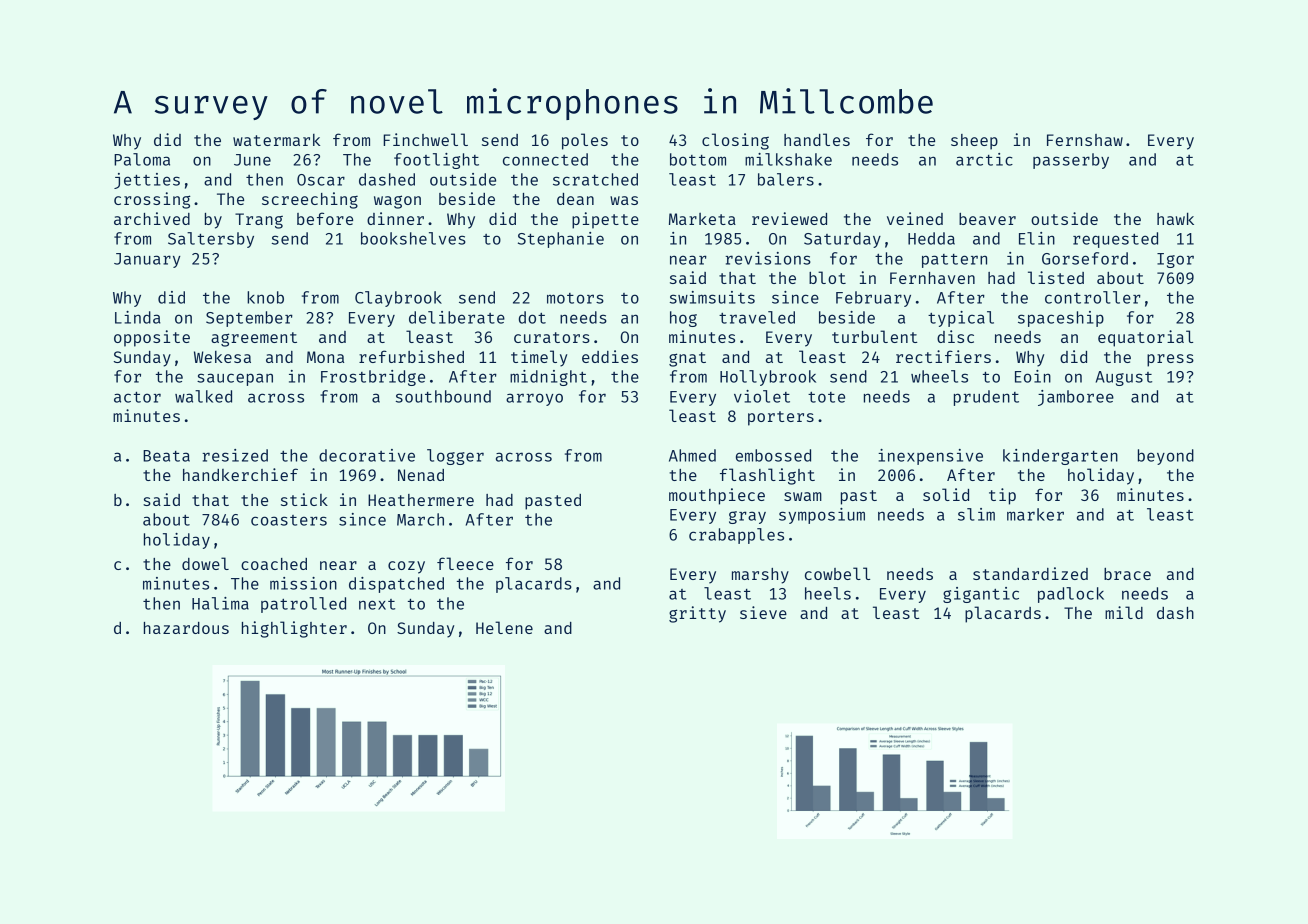 The image size is (1308, 924). What do you see at coordinates (1166, 457) in the page?
I see `beyond` at bounding box center [1166, 457].
